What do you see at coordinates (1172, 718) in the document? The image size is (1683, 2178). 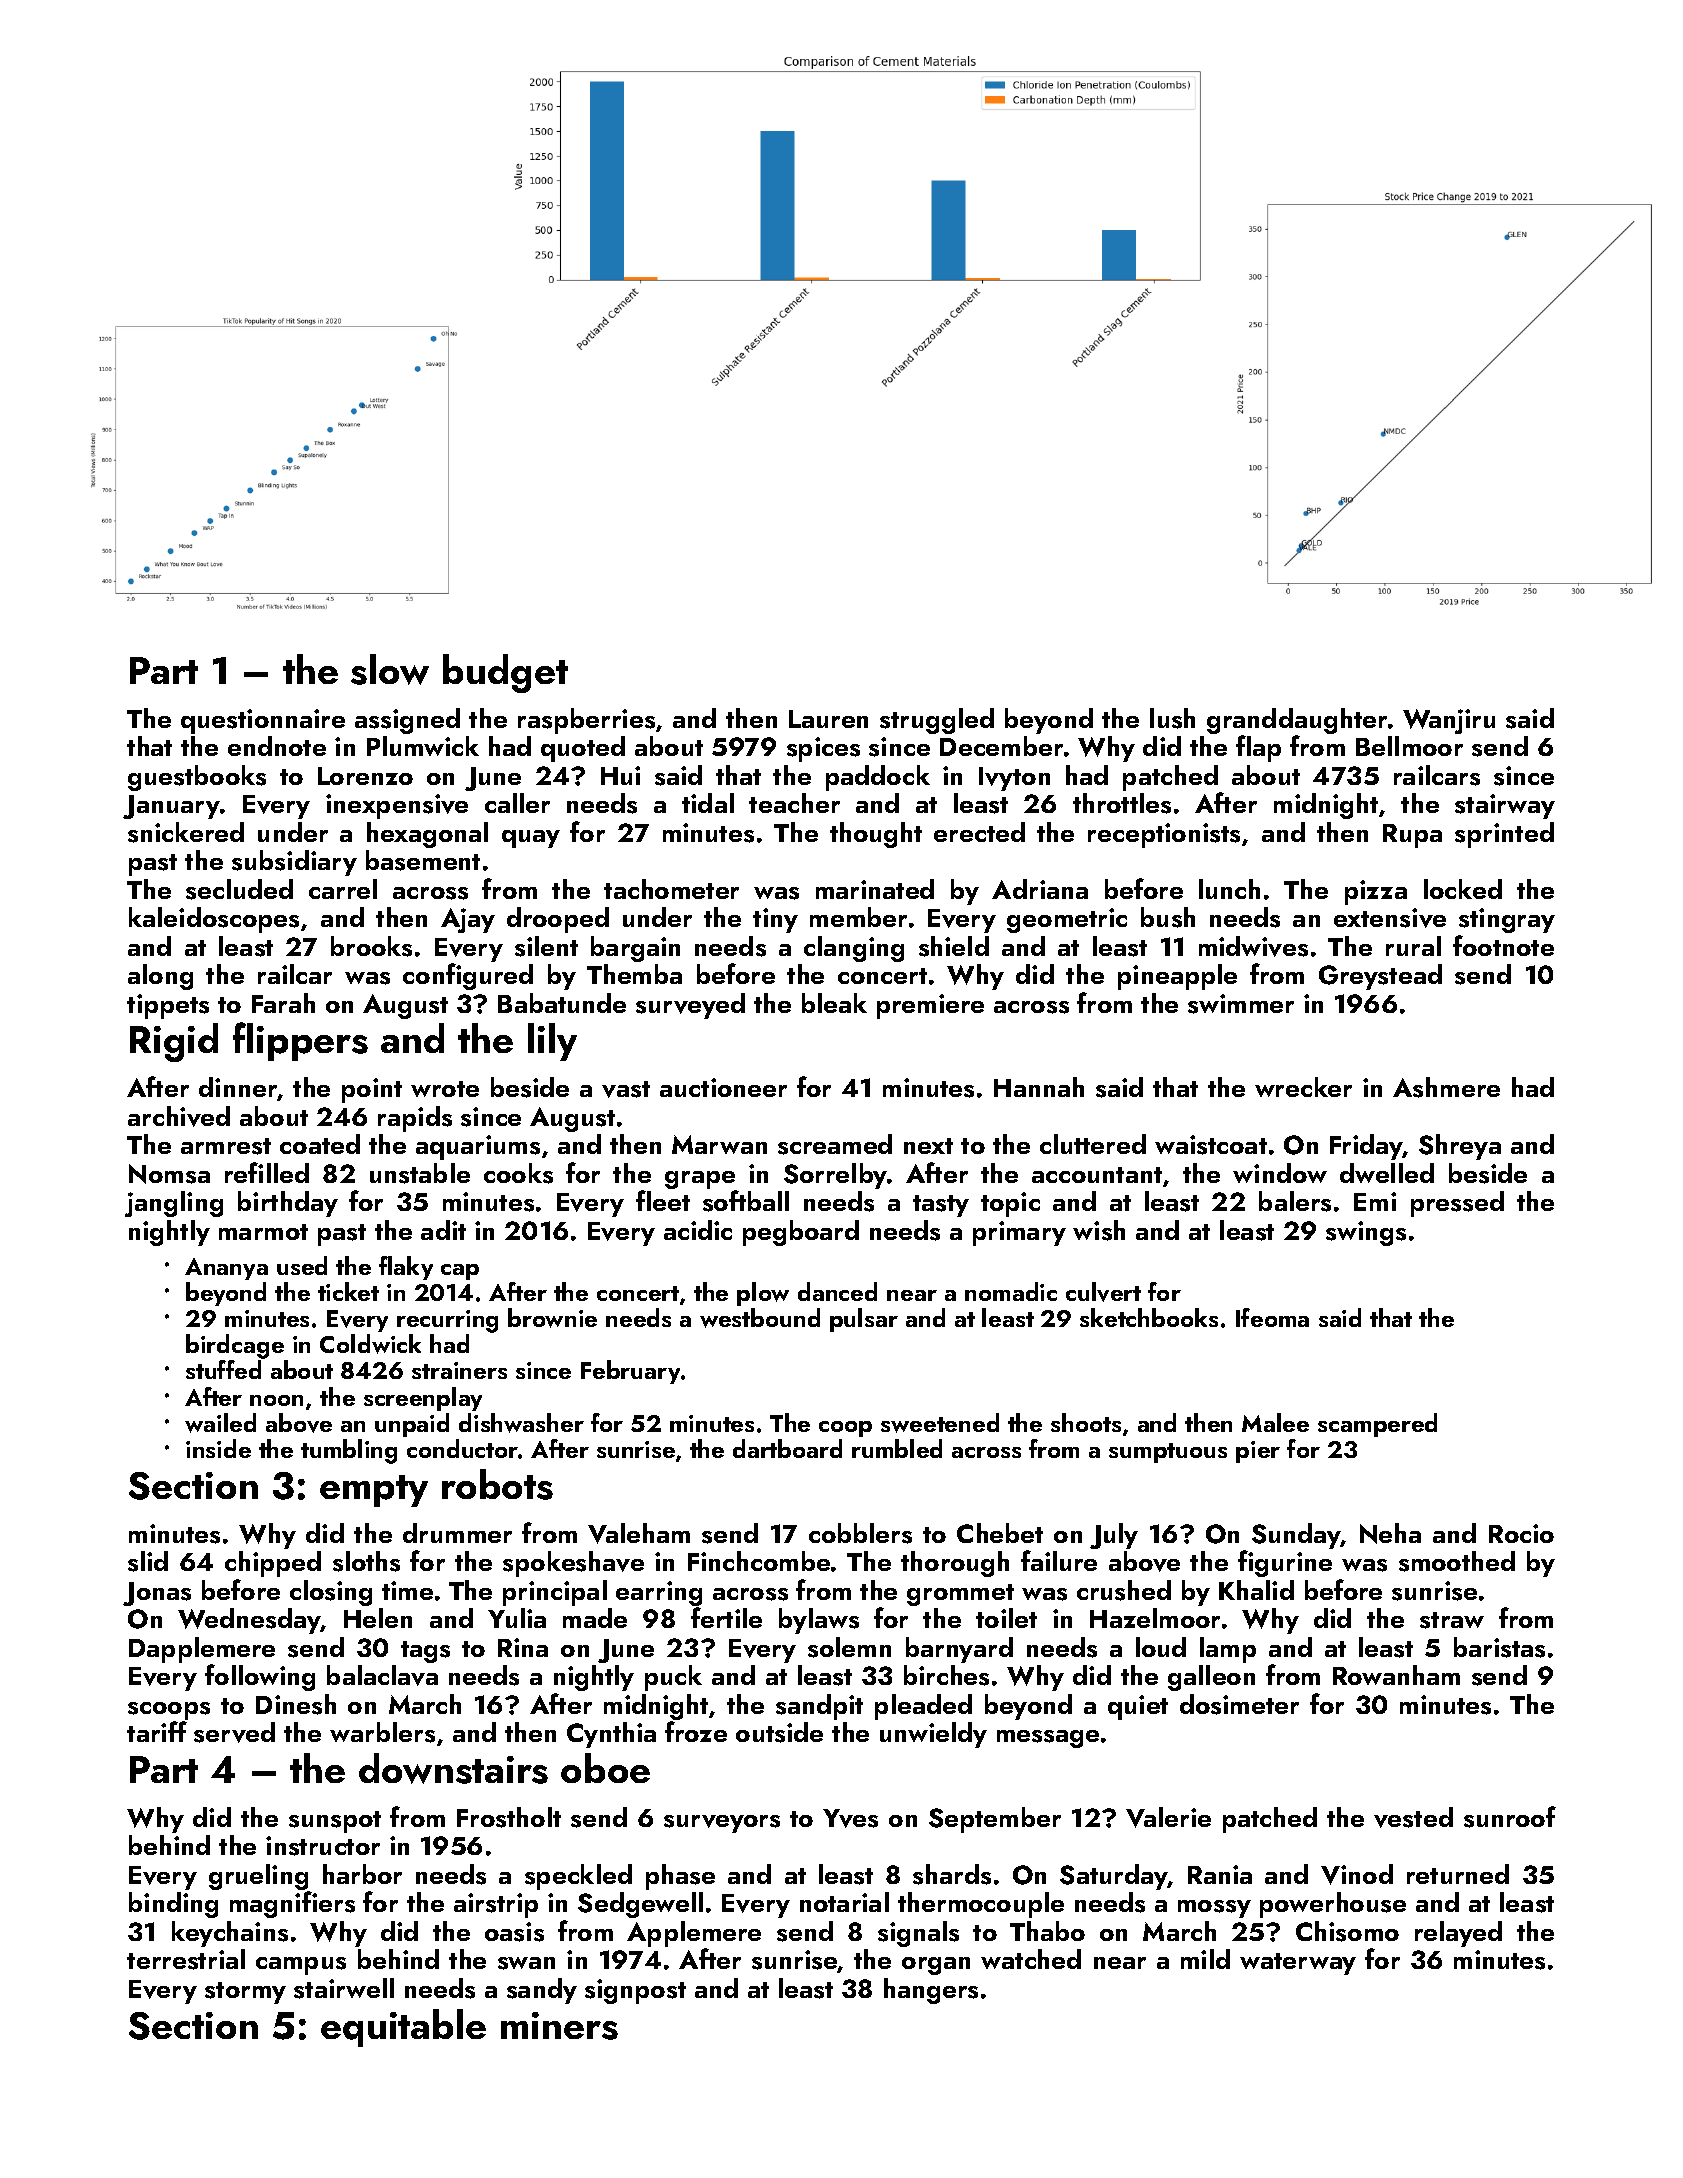 I see `lush` at bounding box center [1172, 718].
